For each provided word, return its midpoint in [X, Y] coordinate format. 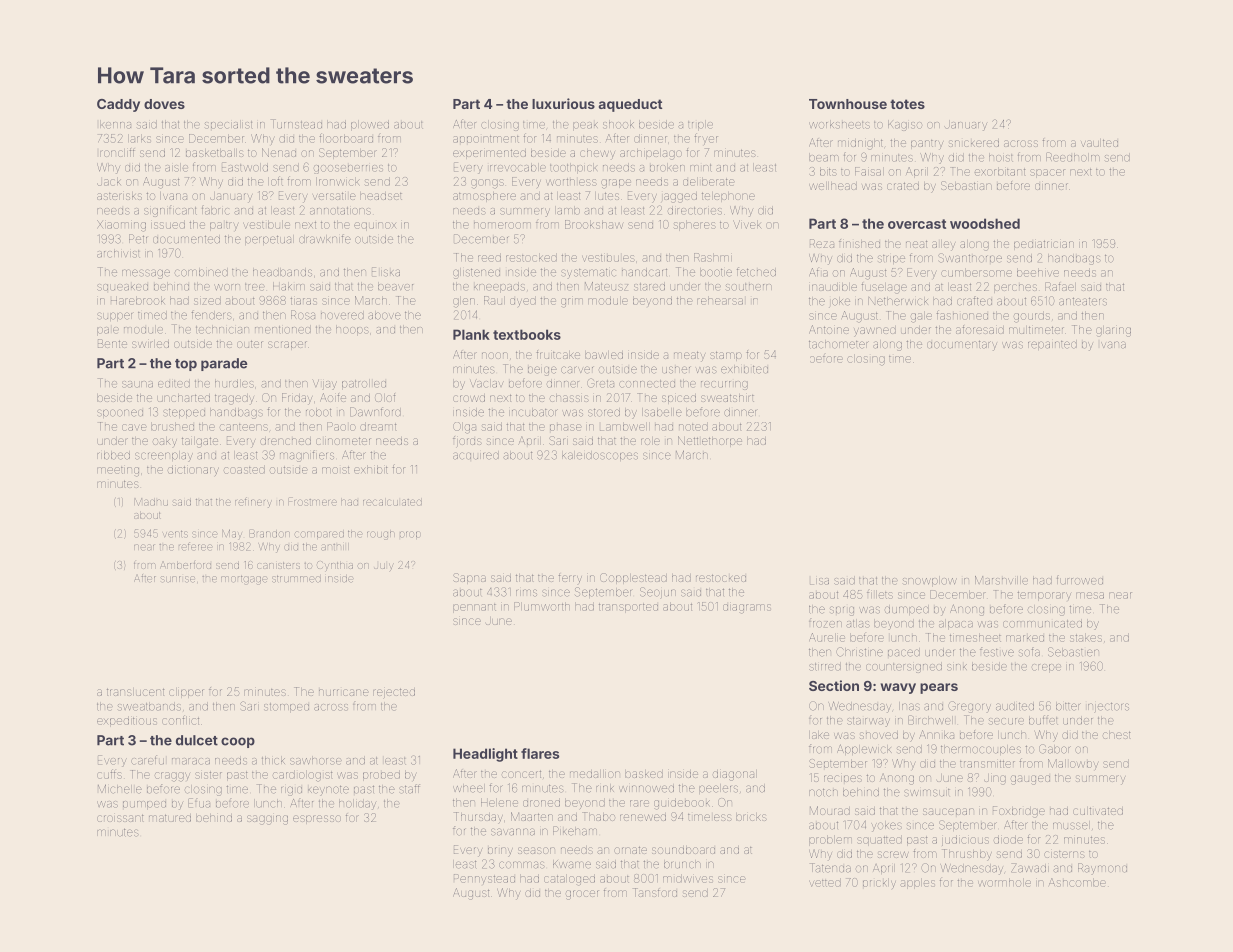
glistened [476, 273]
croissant [120, 818]
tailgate [200, 442]
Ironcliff [117, 152]
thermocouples [981, 750]
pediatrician [1044, 245]
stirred [825, 666]
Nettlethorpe [710, 441]
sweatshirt [727, 398]
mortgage [244, 580]
